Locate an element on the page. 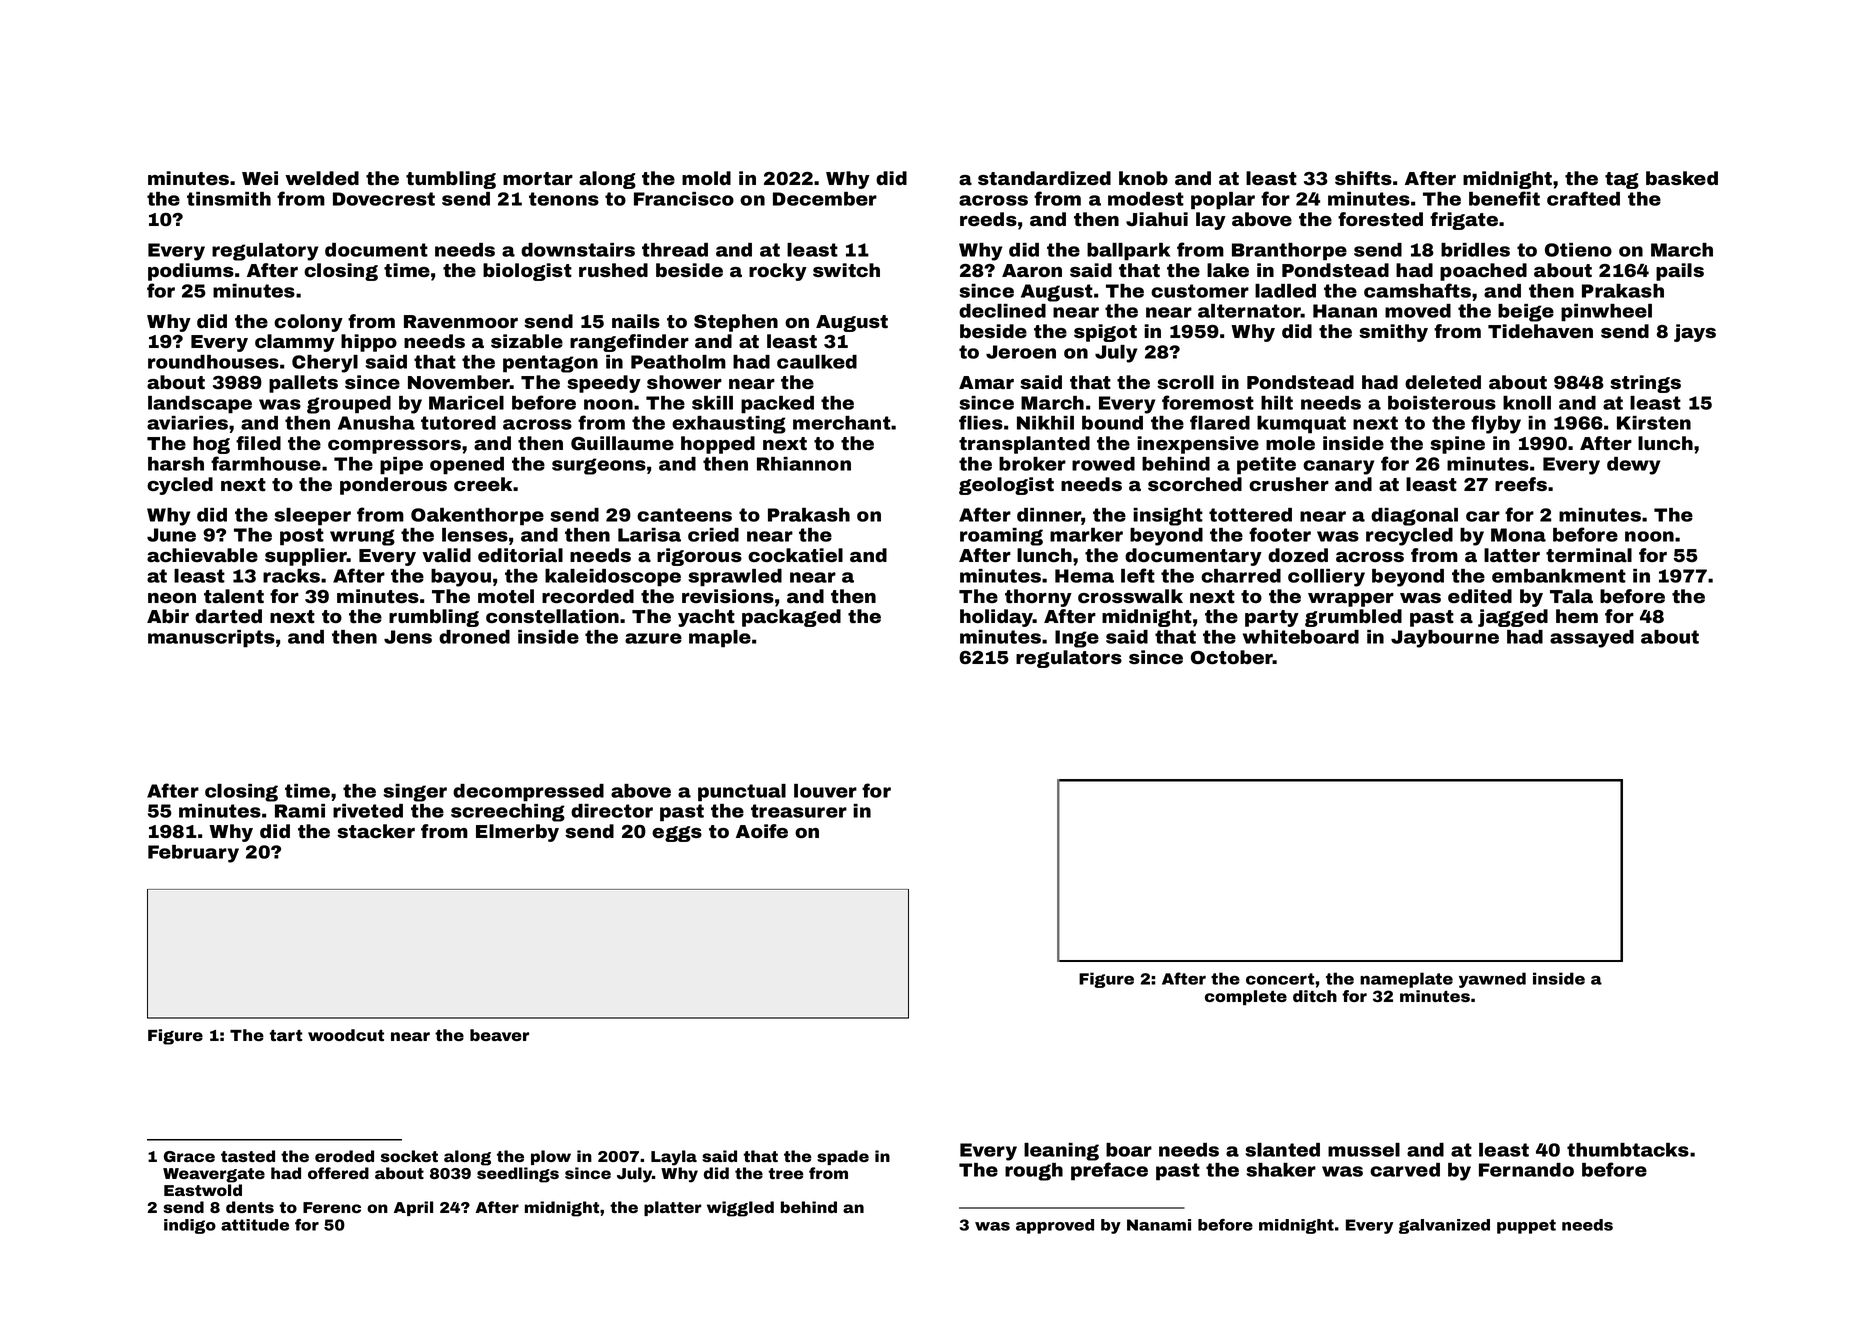  seedlings is located at coordinates (518, 1175).
